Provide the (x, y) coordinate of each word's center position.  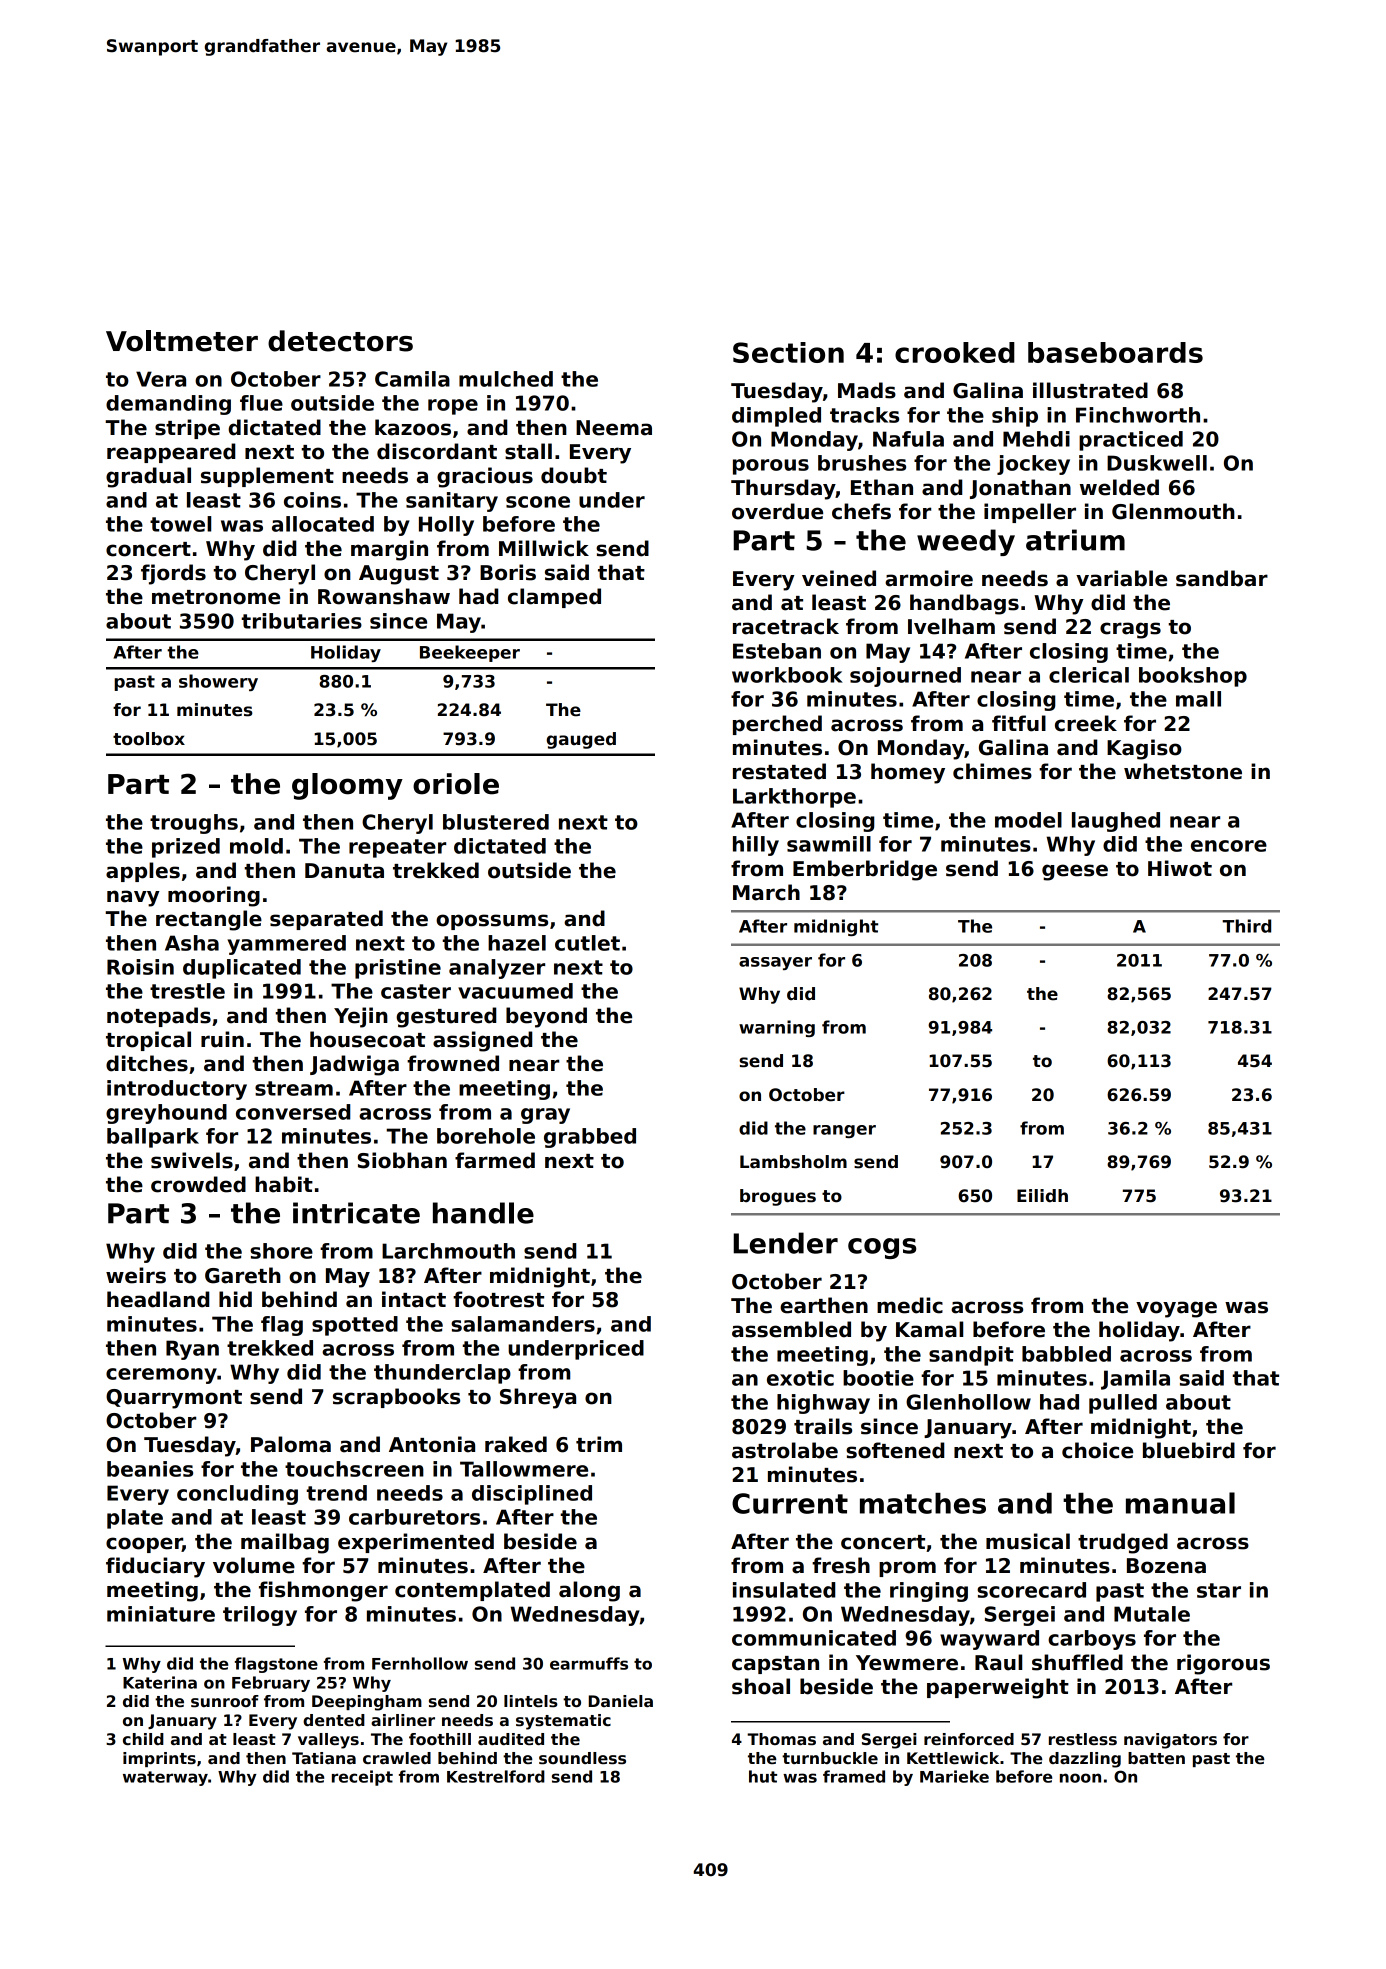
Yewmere (907, 1663)
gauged (581, 740)
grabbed (590, 1138)
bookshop (1193, 677)
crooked (955, 352)
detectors (340, 341)
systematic (563, 1722)
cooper (144, 1545)
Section (788, 352)
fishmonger (323, 1591)
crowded (198, 1184)
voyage (1176, 1309)
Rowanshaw (384, 596)
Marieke (954, 1776)
